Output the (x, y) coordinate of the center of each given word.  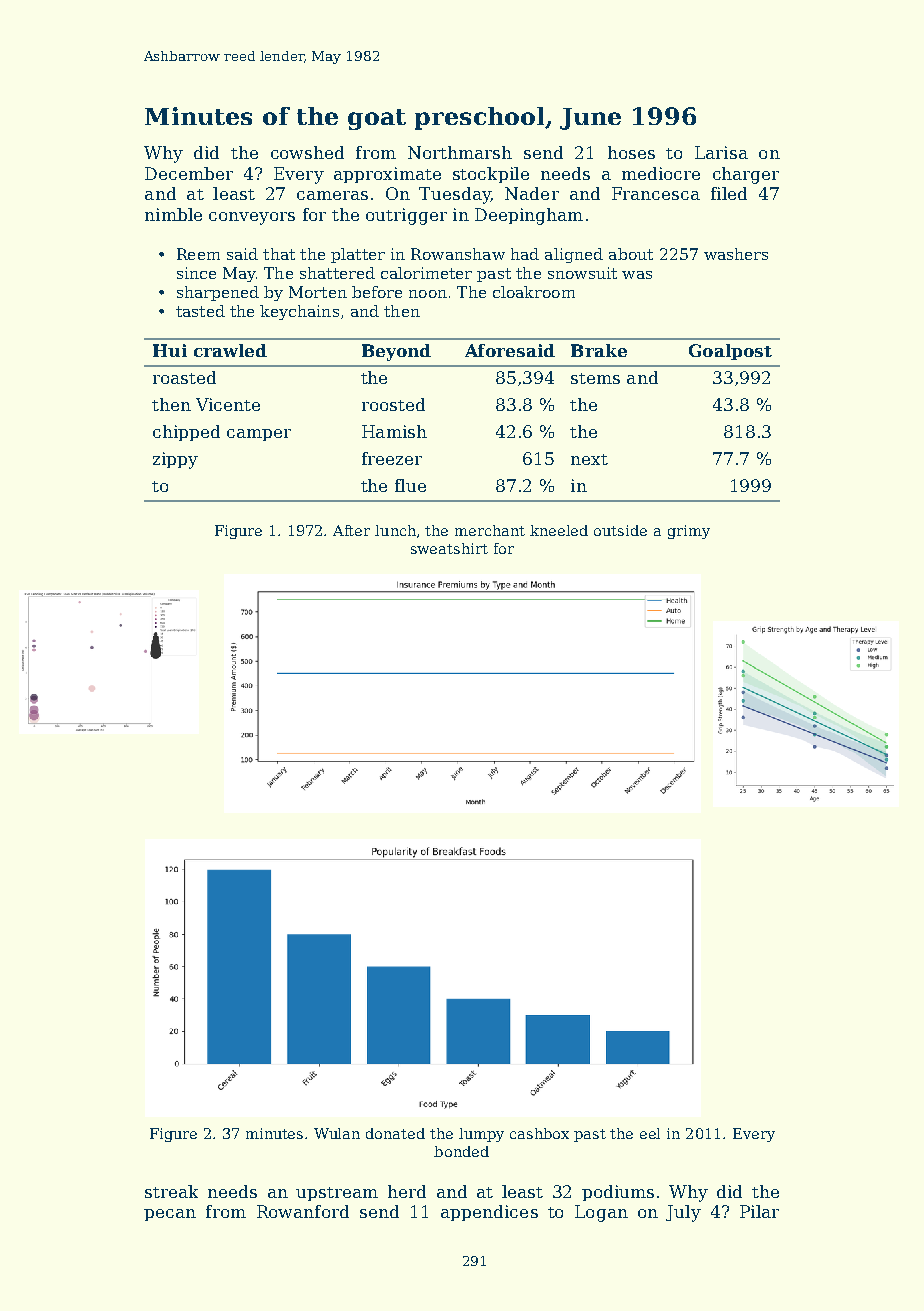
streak (171, 1191)
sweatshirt (449, 548)
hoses (631, 152)
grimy (689, 532)
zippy (175, 460)
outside (620, 530)
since (196, 273)
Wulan (337, 1133)
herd (407, 1191)
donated (395, 1133)
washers (736, 254)
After (351, 530)
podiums (618, 1193)
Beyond (396, 352)
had (525, 254)
